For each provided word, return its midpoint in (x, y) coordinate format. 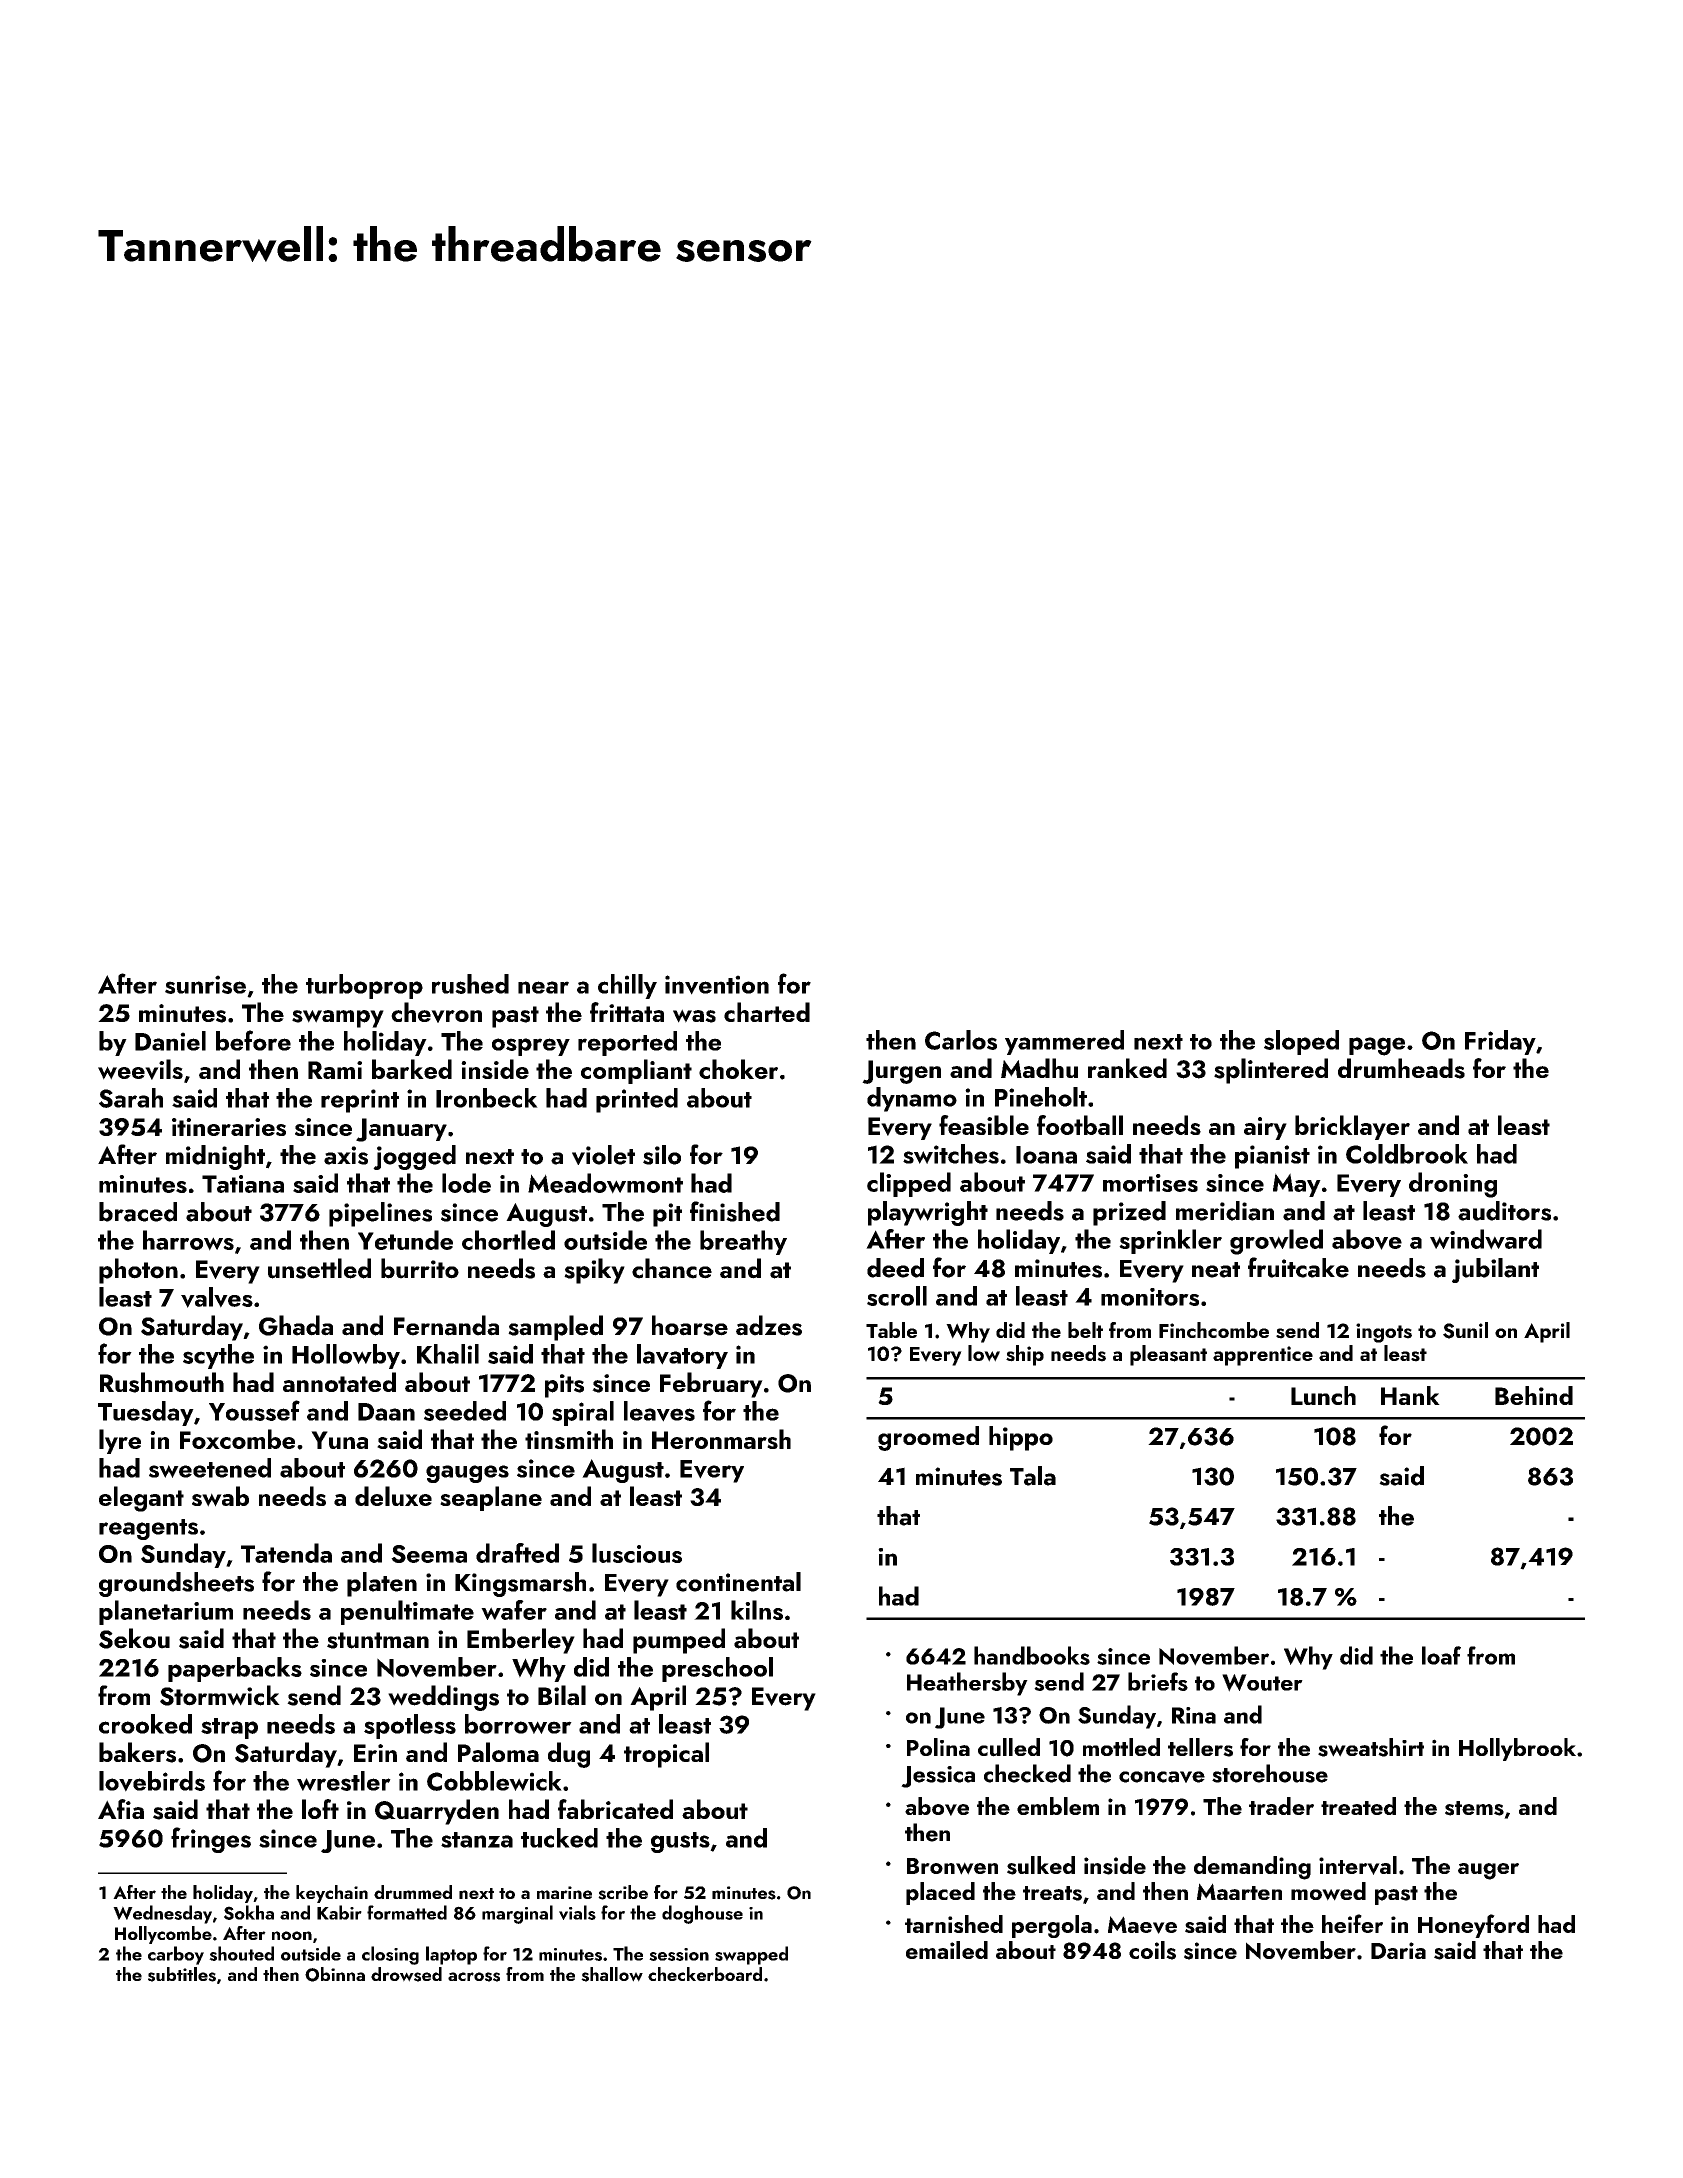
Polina (938, 1747)
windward (1486, 1239)
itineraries (229, 1127)
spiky (594, 1271)
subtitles (182, 1974)
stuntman (378, 1640)
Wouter (1262, 1683)
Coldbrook (1407, 1154)
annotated (339, 1382)
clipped (909, 1184)
